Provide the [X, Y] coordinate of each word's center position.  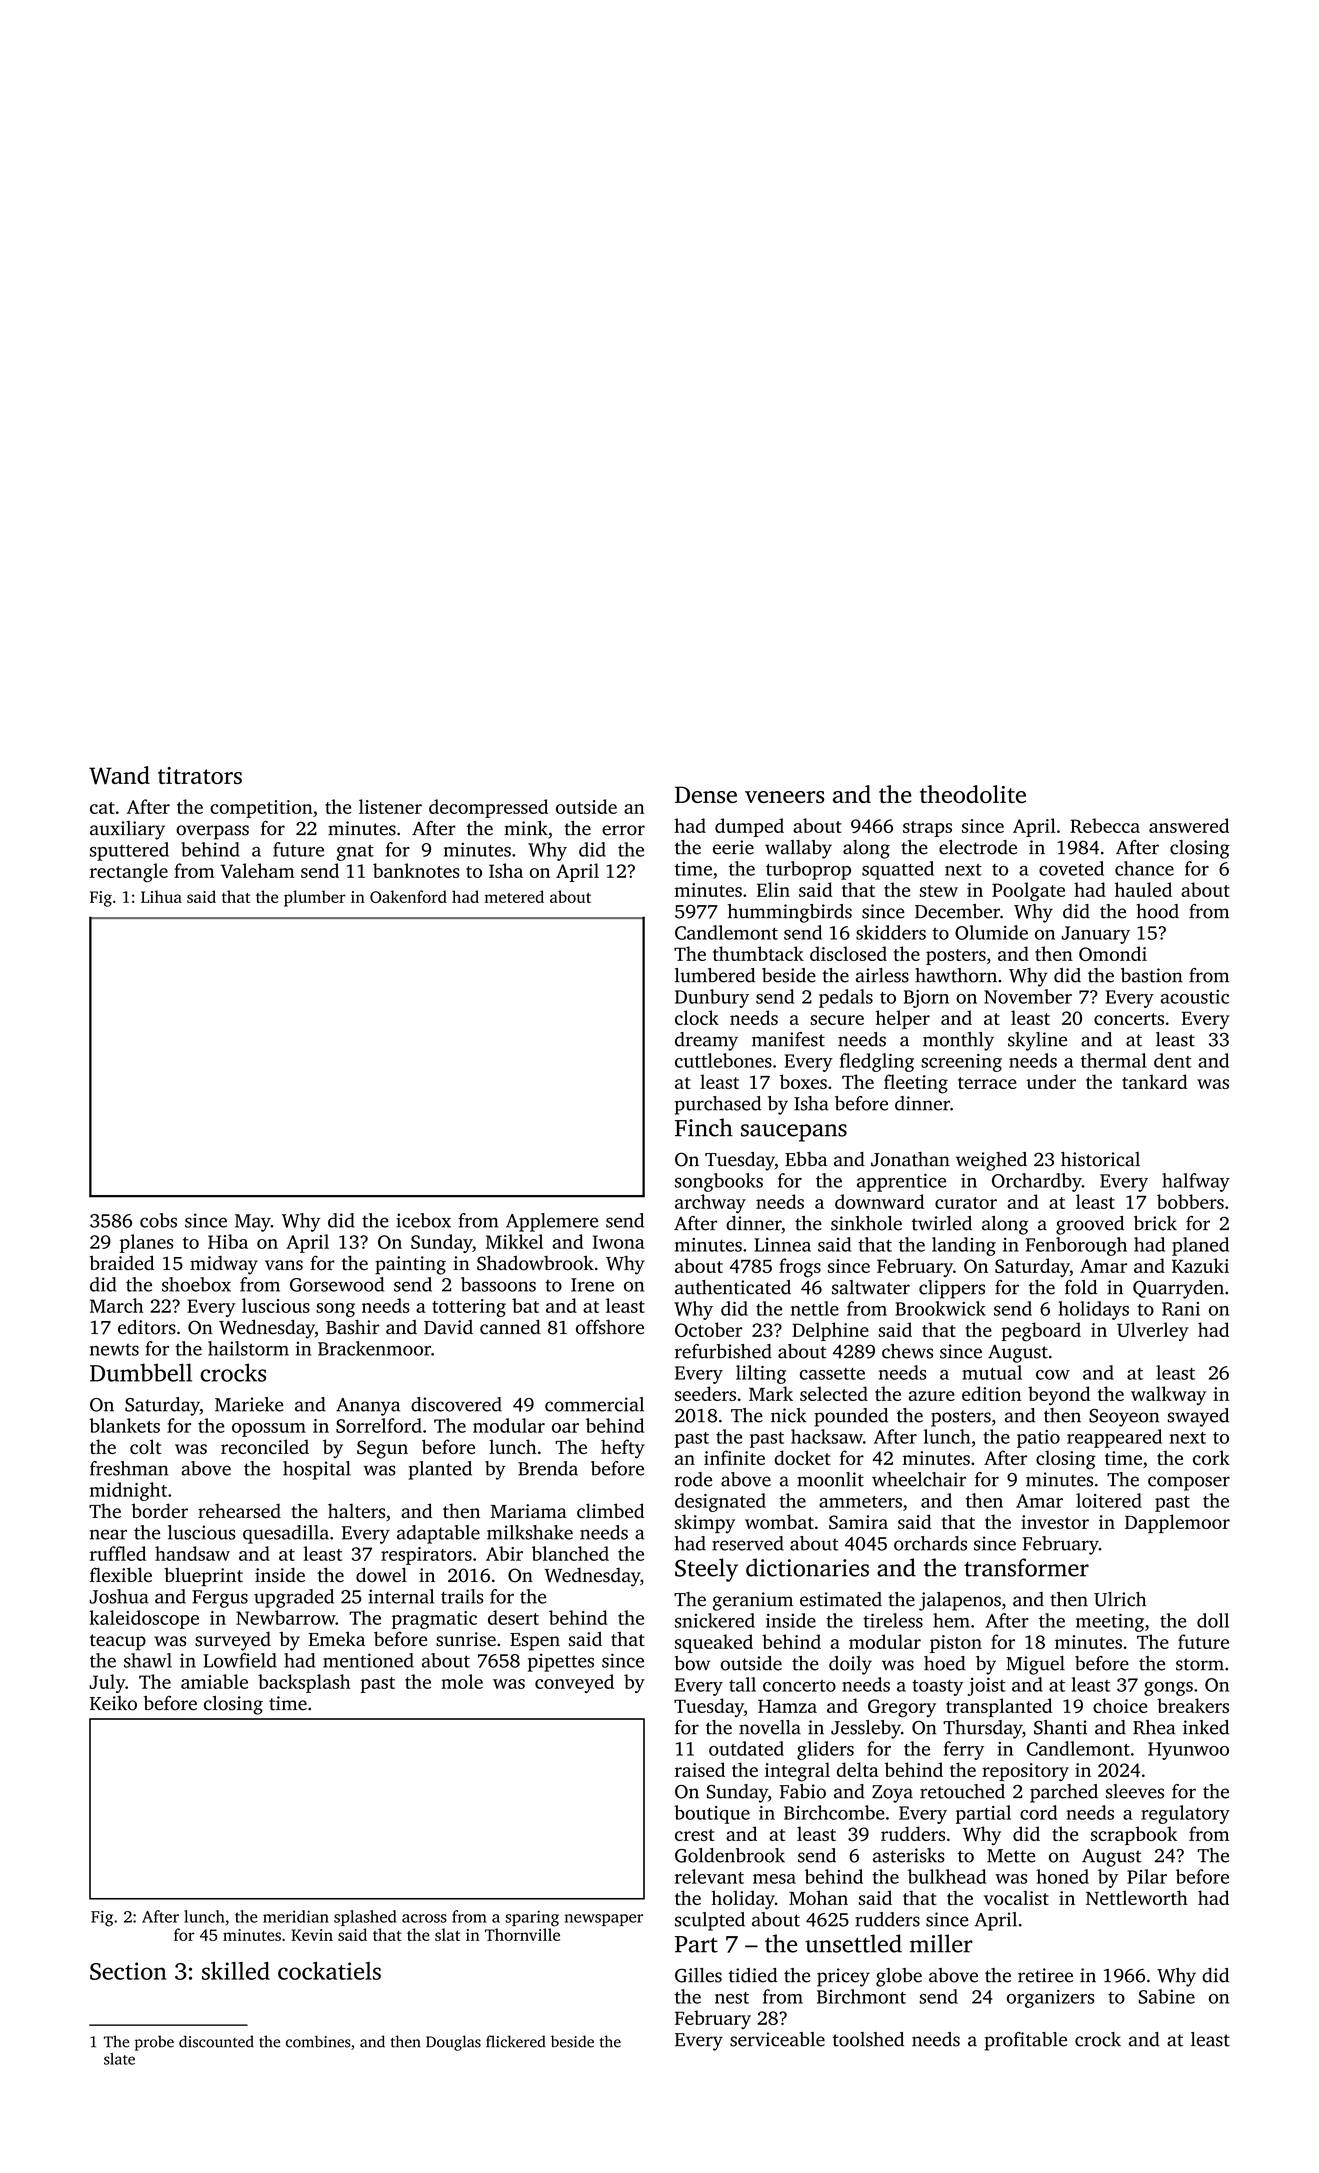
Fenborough [1076, 1246]
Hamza [787, 1706]
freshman [129, 1468]
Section [128, 1971]
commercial [594, 1404]
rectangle [129, 873]
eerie [733, 847]
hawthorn [956, 975]
